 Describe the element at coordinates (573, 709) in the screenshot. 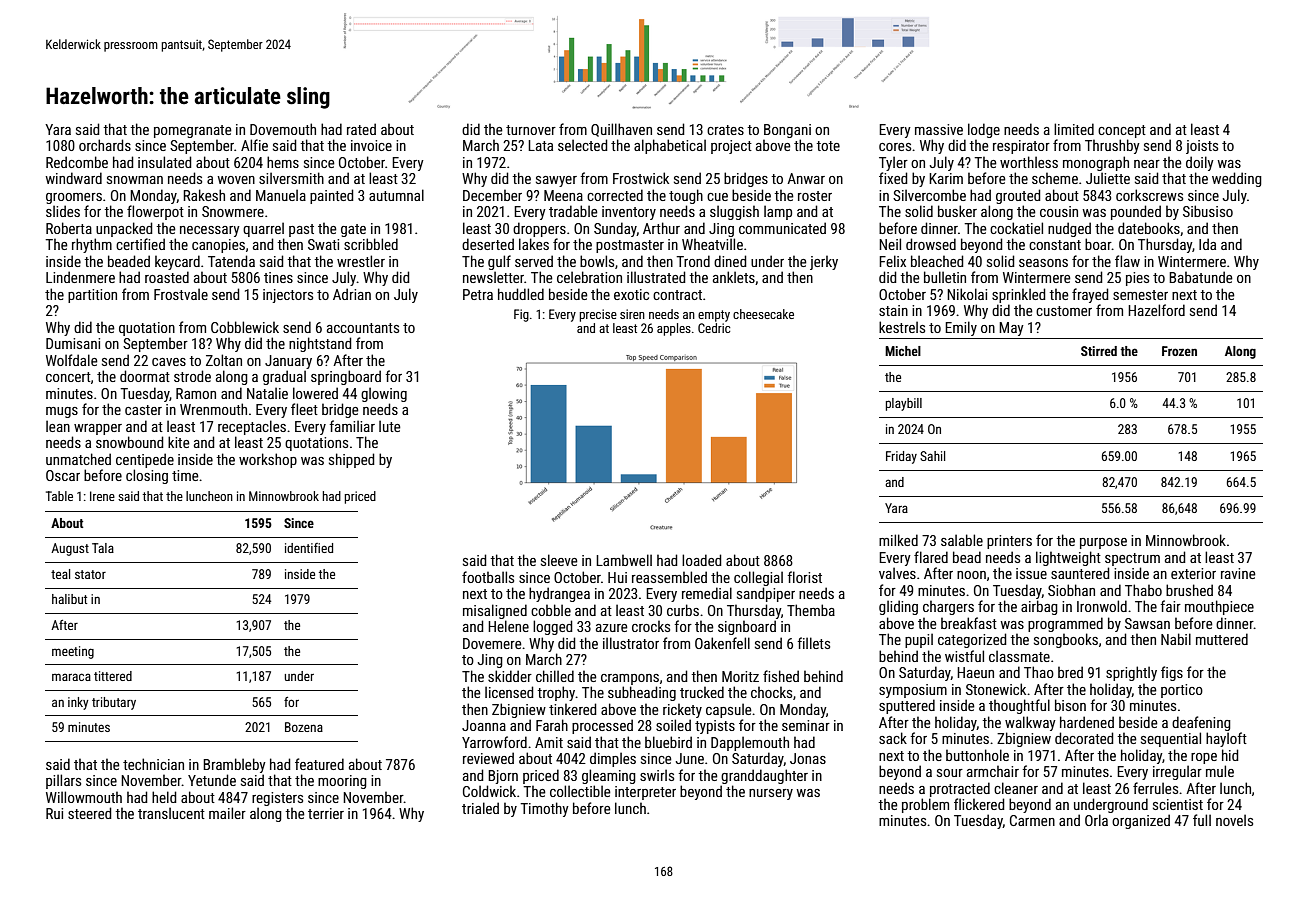

I see `tinkered` at that location.
